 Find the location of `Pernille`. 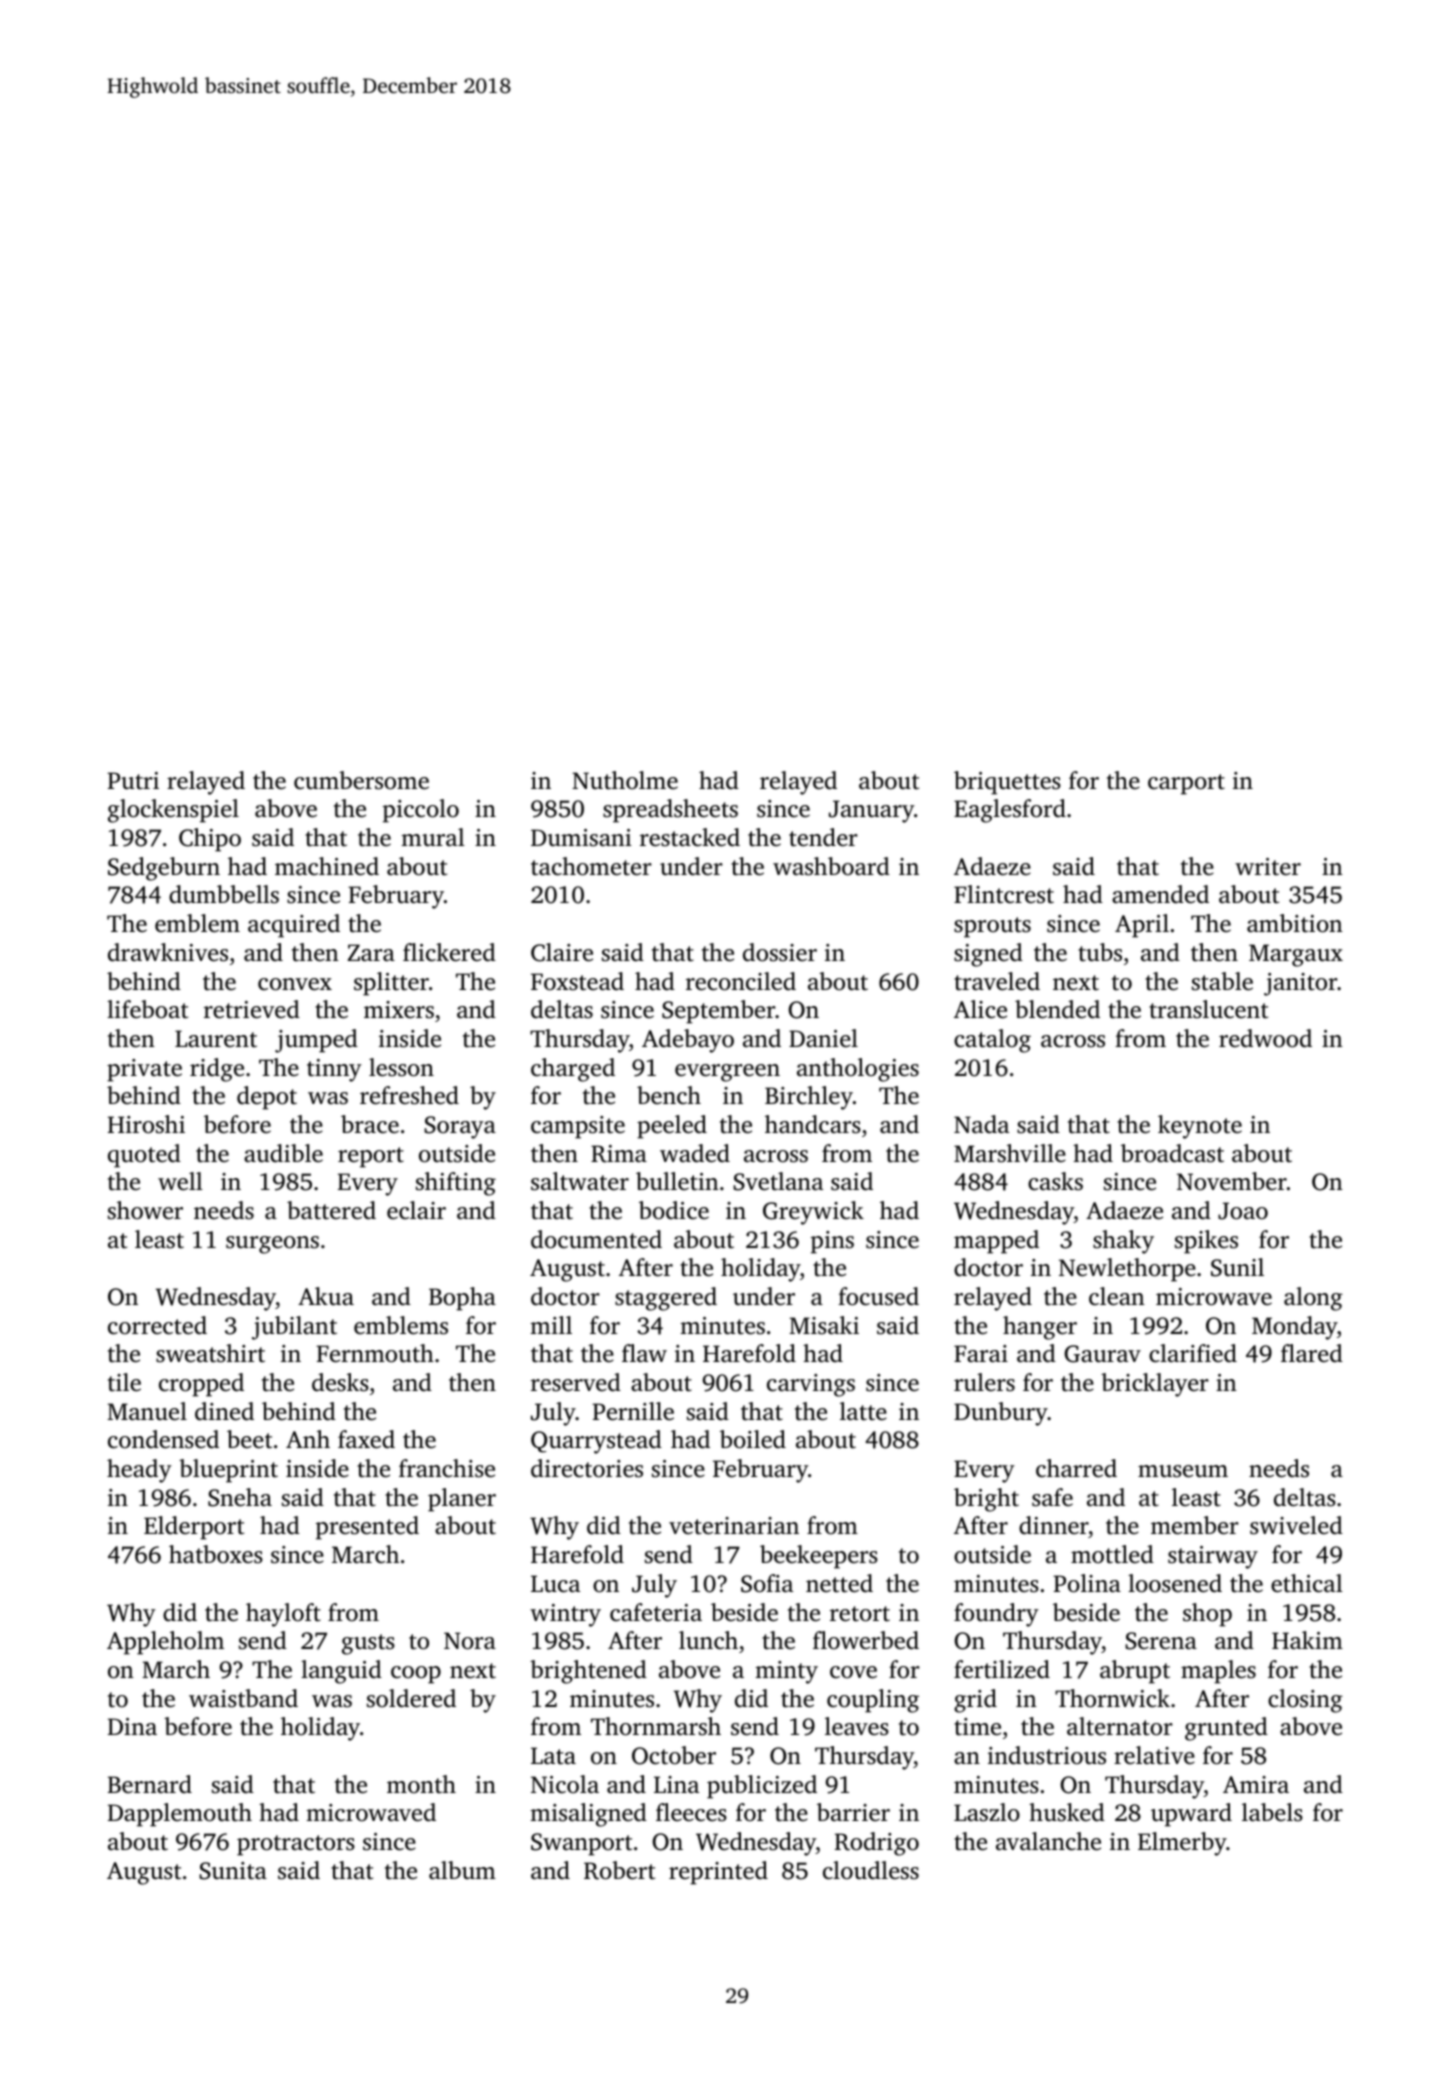

Pernille is located at coordinates (633, 1411).
